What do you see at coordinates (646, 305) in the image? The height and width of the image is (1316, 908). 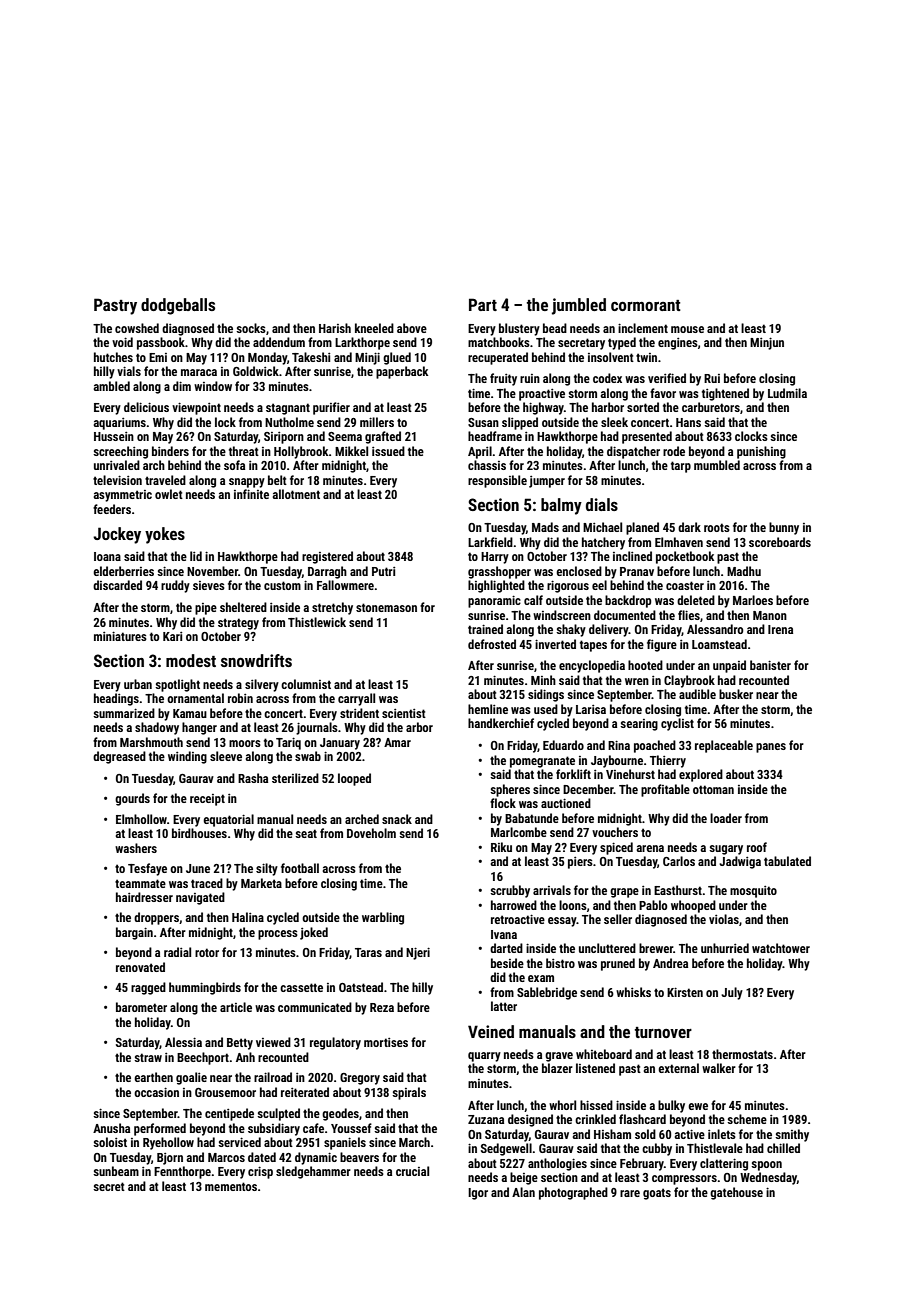 I see `cormorant` at bounding box center [646, 305].
